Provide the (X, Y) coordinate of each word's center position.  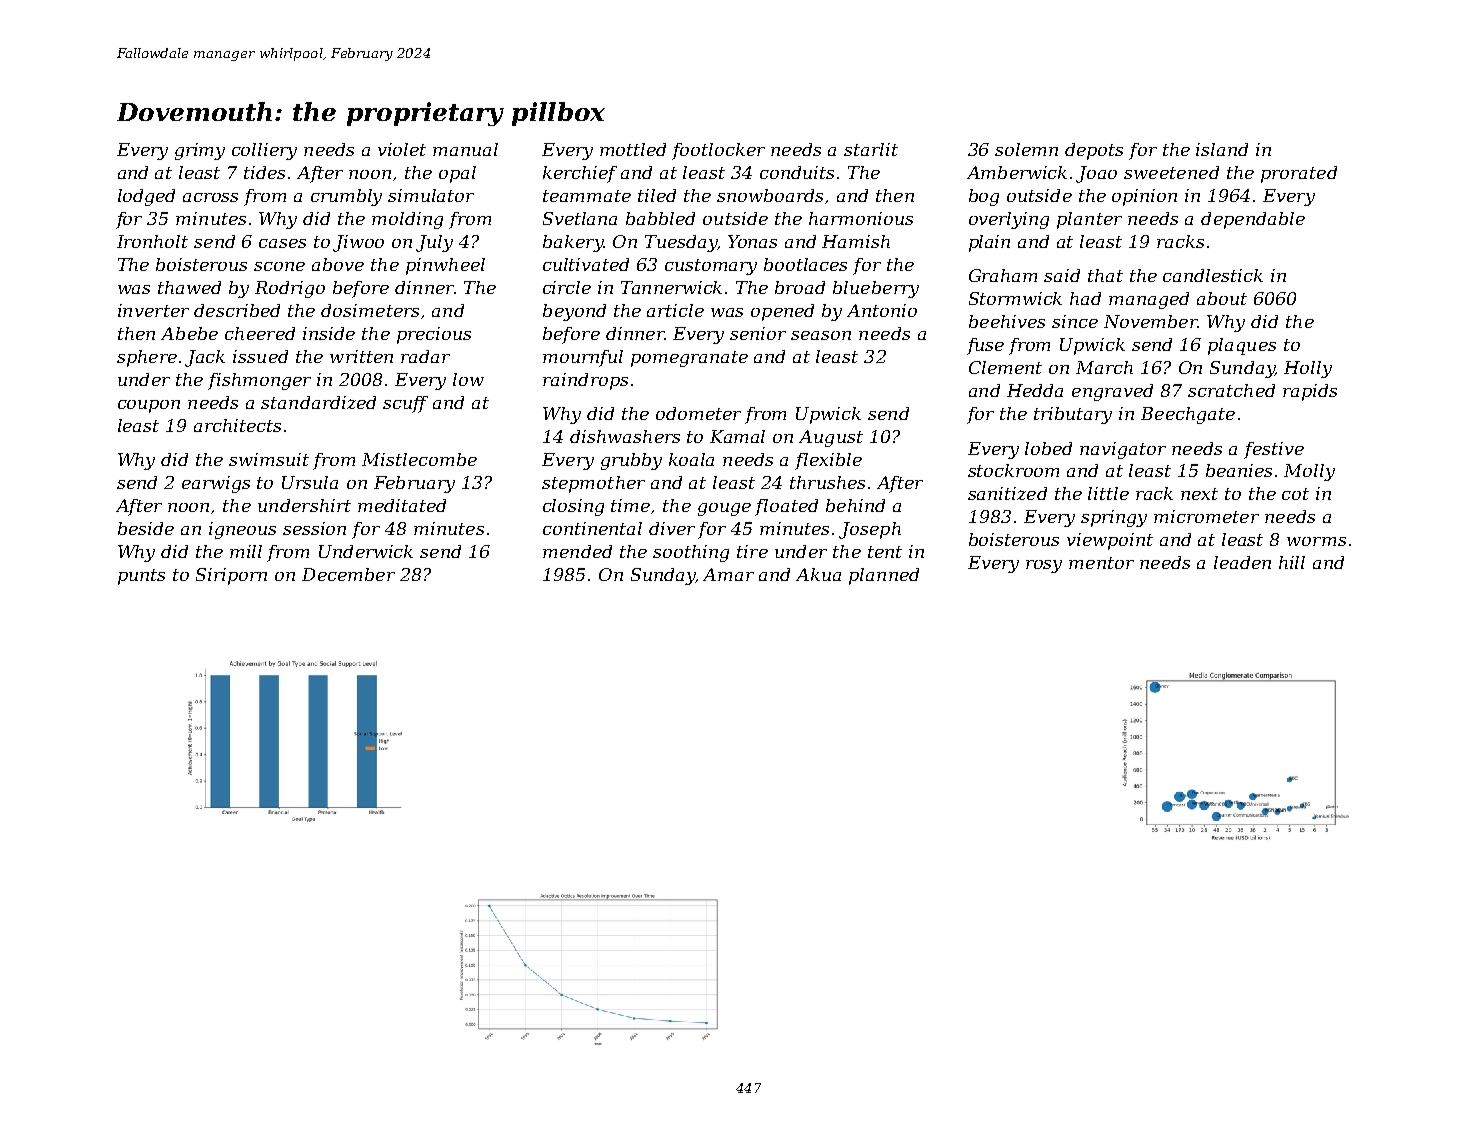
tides (264, 172)
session (314, 528)
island (1222, 149)
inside (329, 333)
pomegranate (689, 359)
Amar (728, 574)
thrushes (827, 482)
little (1108, 493)
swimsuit (269, 459)
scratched (1231, 390)
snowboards (770, 195)
